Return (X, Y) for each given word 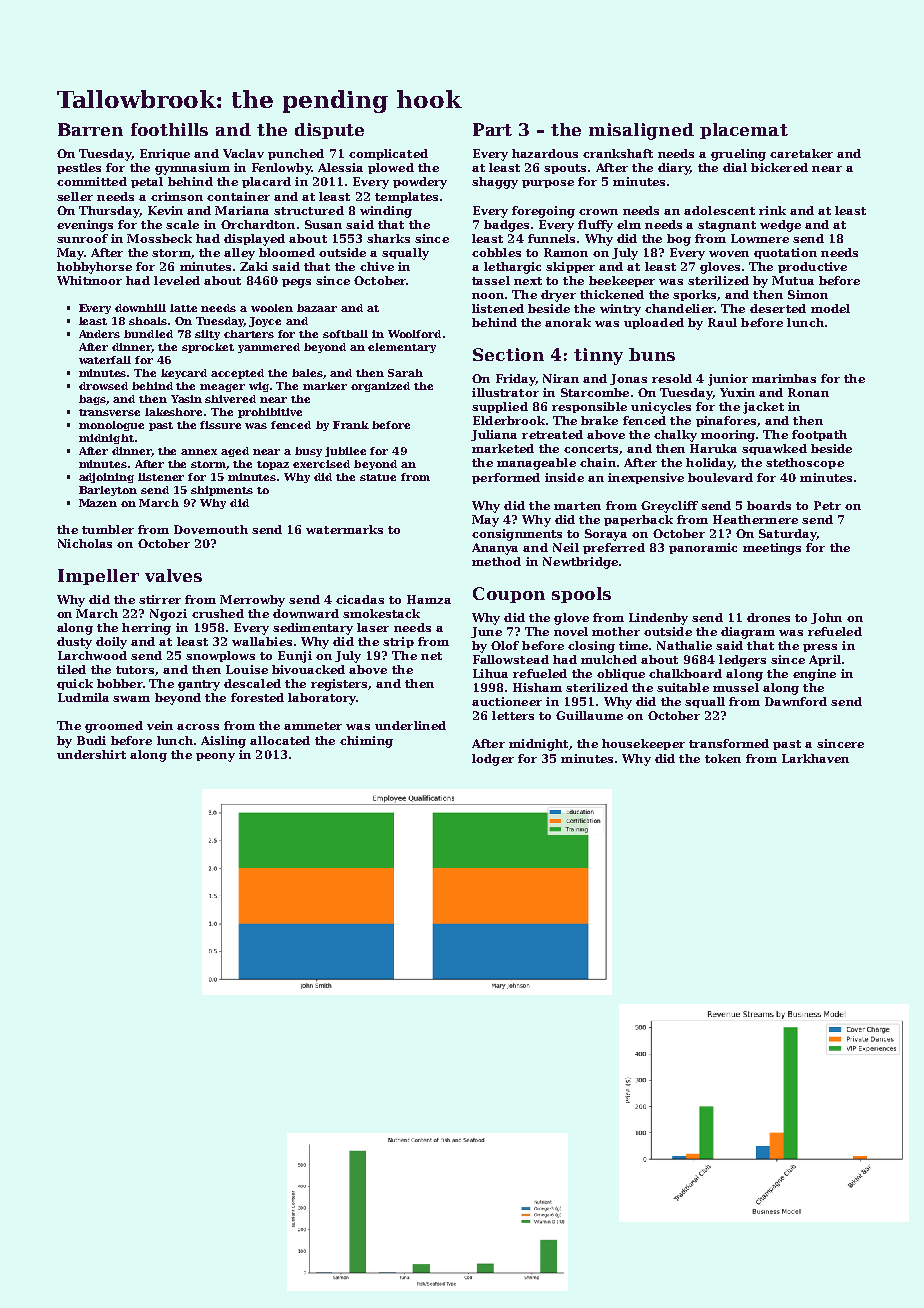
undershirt (91, 754)
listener (161, 477)
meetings (772, 549)
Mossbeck (159, 238)
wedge (780, 226)
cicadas (360, 599)
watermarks (344, 529)
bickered (779, 167)
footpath (819, 435)
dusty (74, 643)
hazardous (545, 153)
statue (378, 477)
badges (506, 226)
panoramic (703, 548)
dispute (329, 131)
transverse (109, 412)
